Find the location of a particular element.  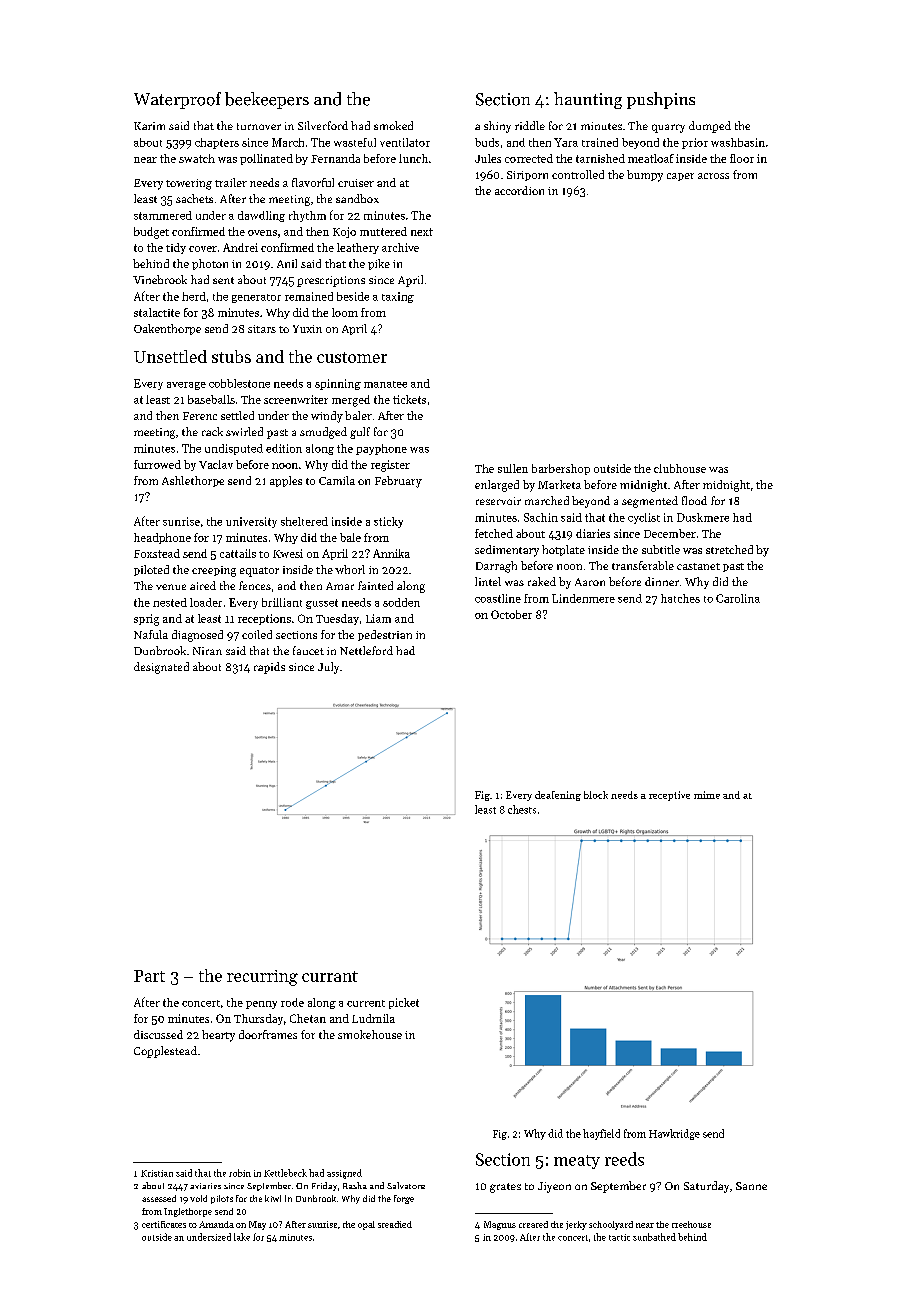

Sanne is located at coordinates (751, 1186).
